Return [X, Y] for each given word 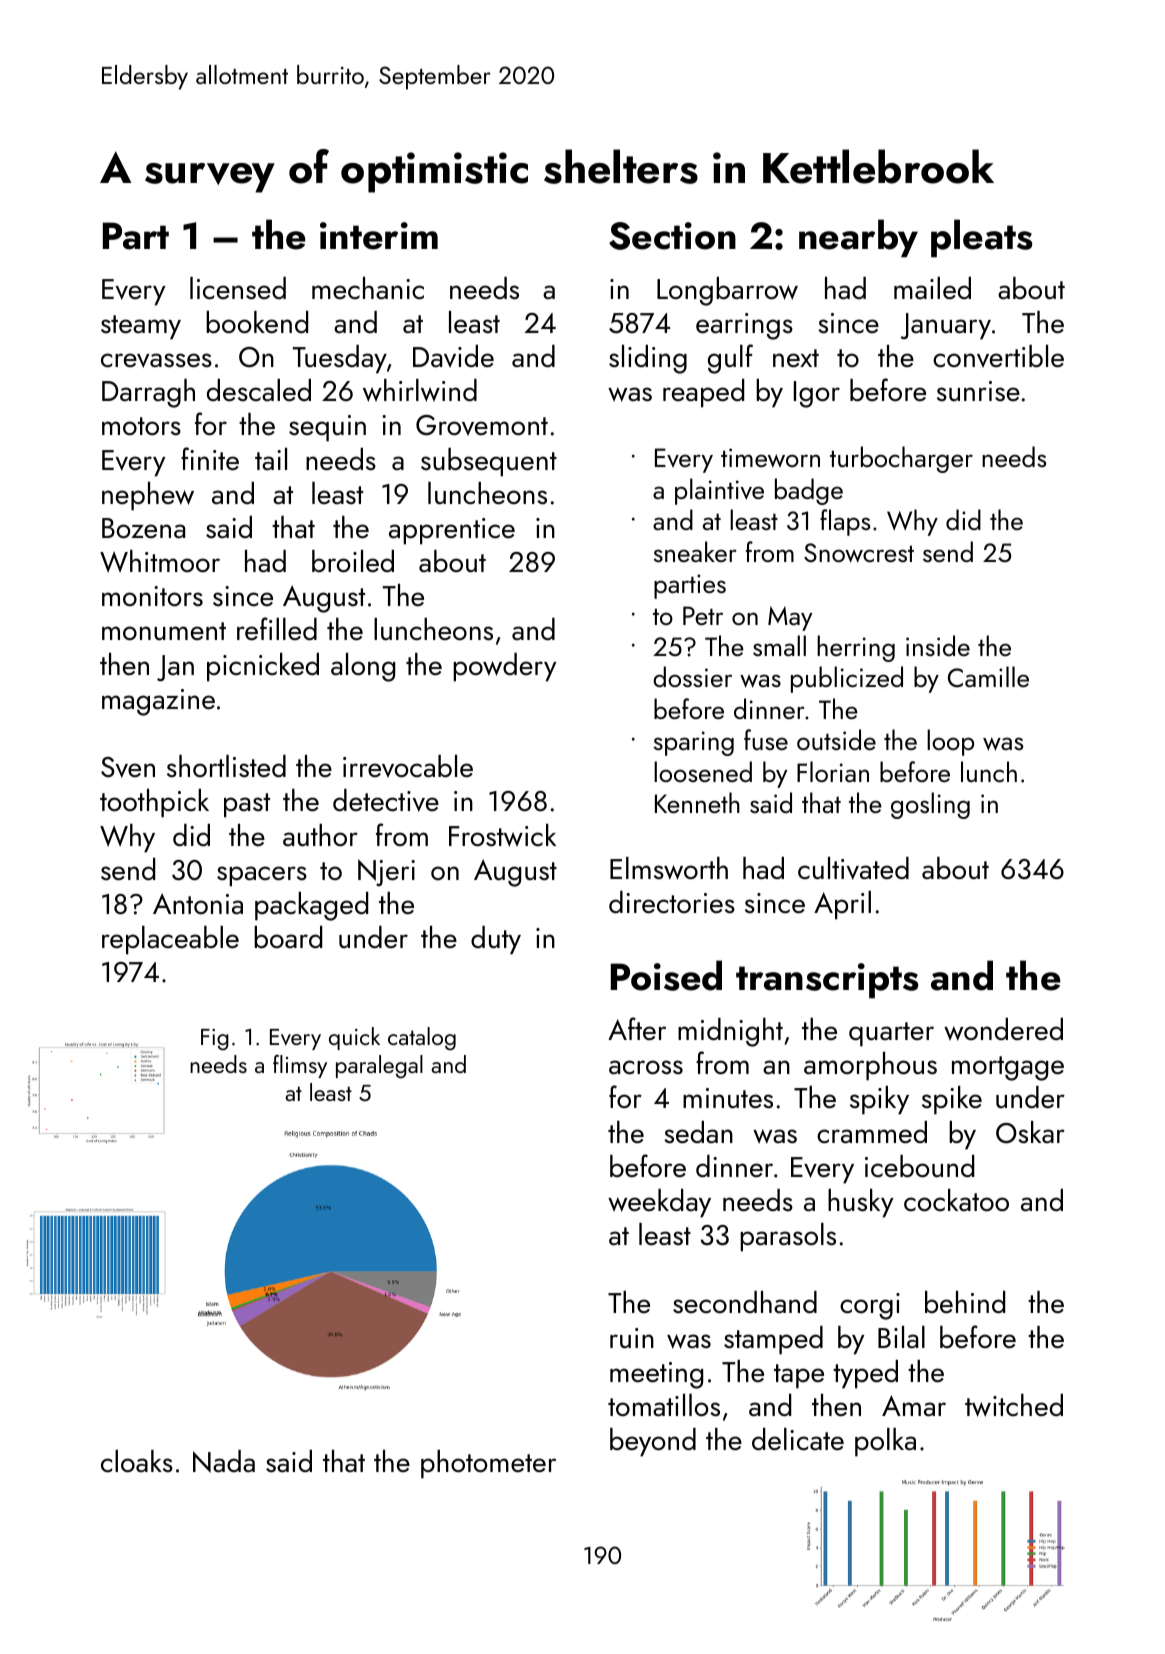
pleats [981, 238]
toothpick [154, 803]
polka [885, 1442]
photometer [488, 1464]
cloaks [137, 1461]
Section [672, 236]
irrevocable [408, 766]
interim [379, 236]
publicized [847, 679]
